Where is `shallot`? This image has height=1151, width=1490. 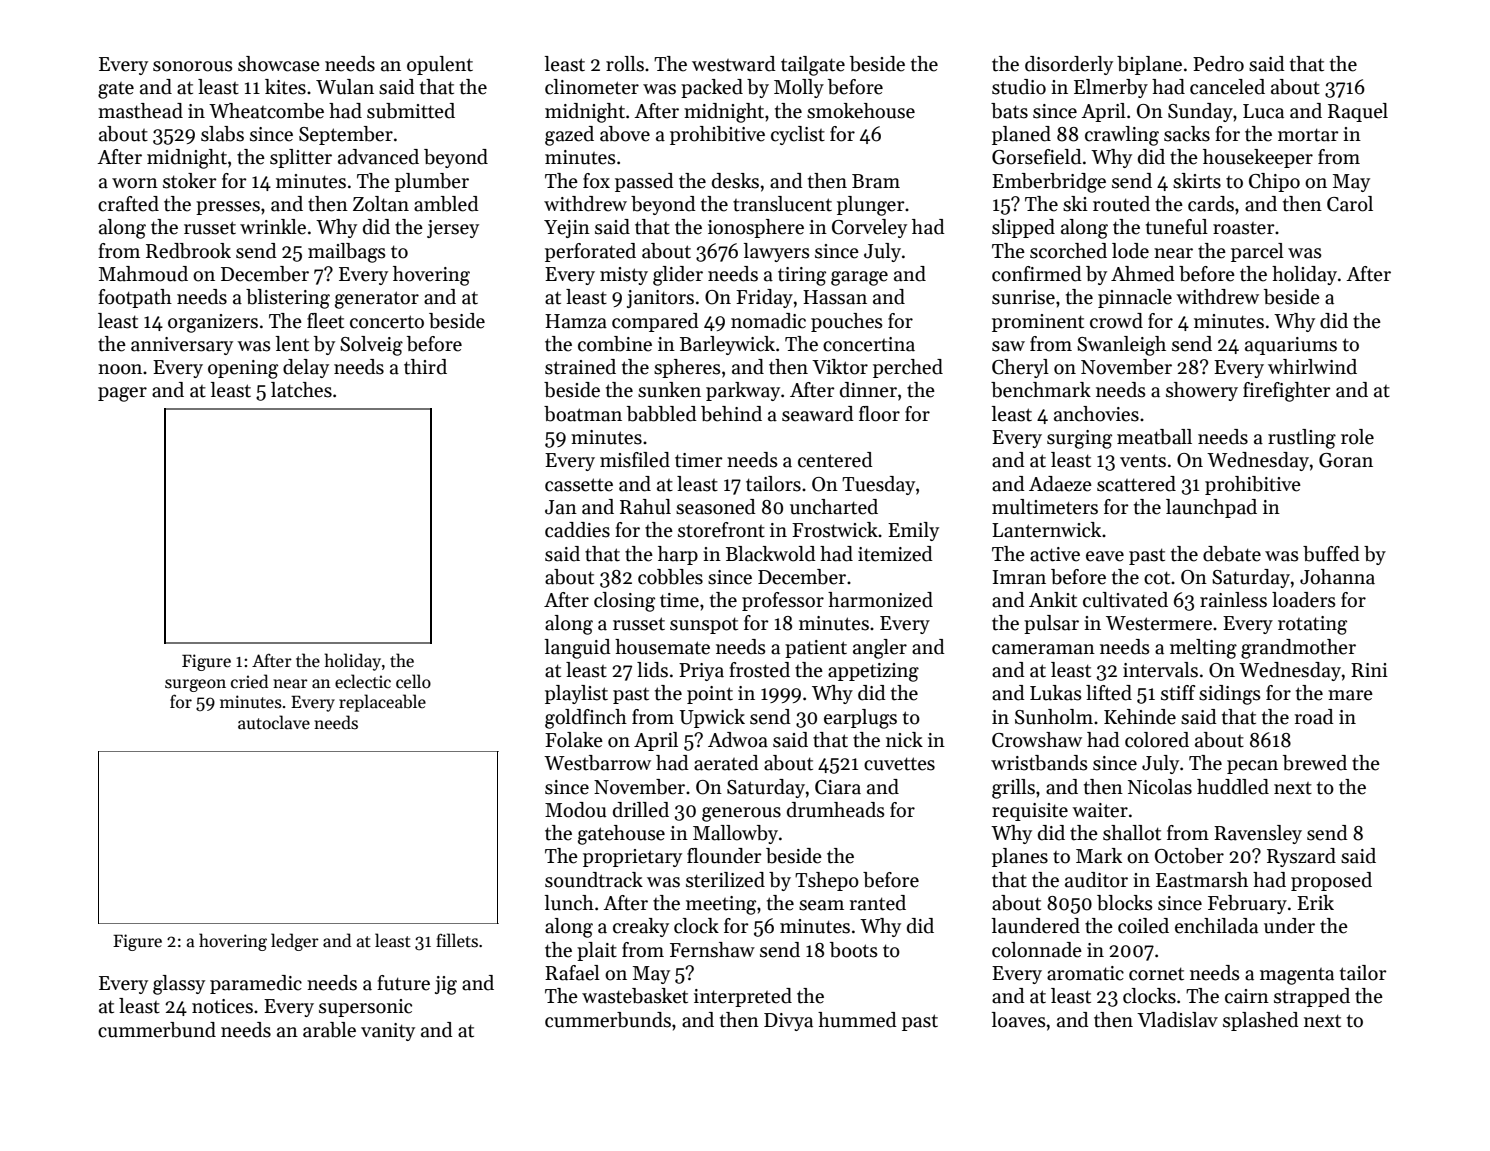 shallot is located at coordinates (1132, 833).
